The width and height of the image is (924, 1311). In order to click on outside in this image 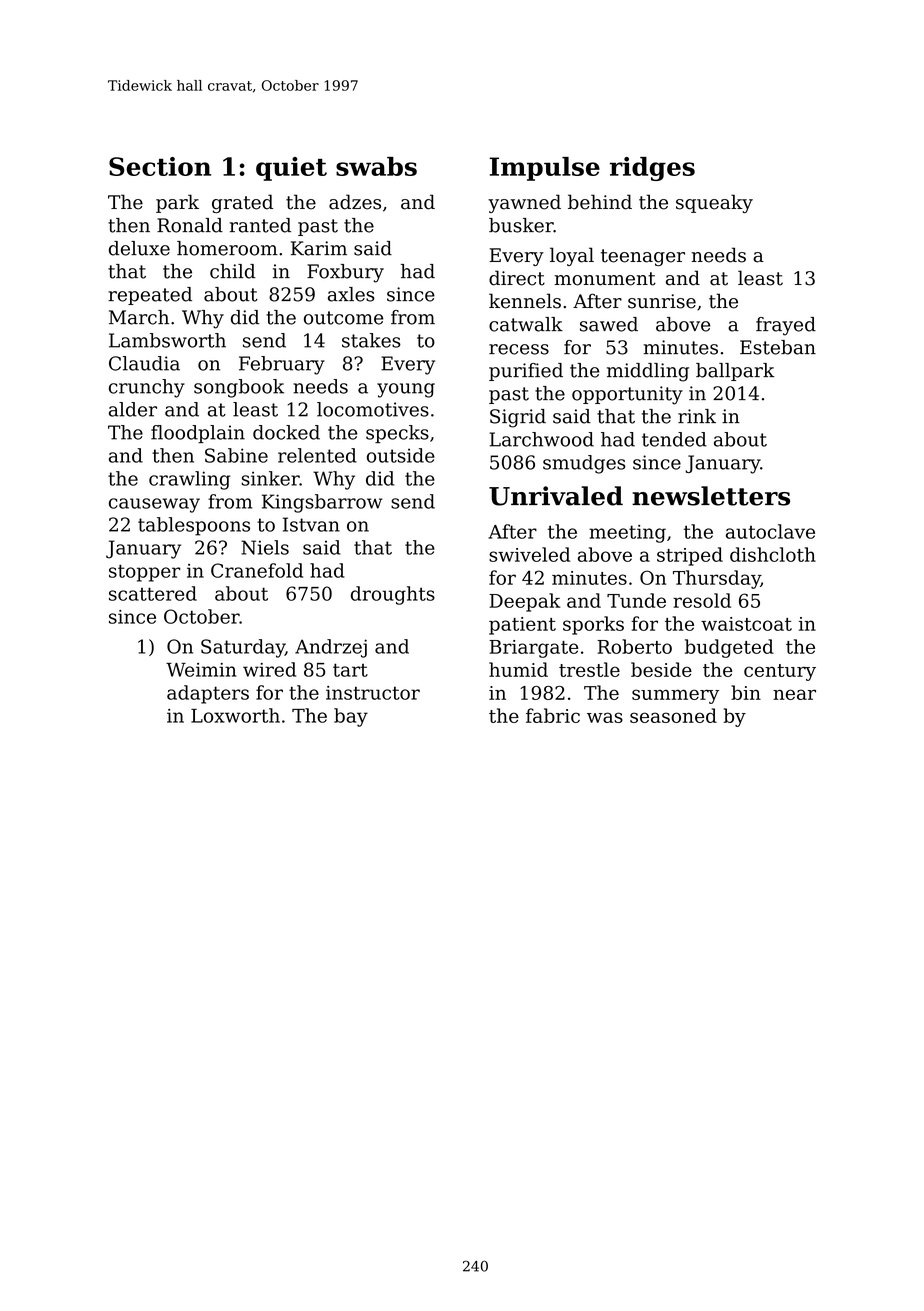, I will do `click(401, 455)`.
